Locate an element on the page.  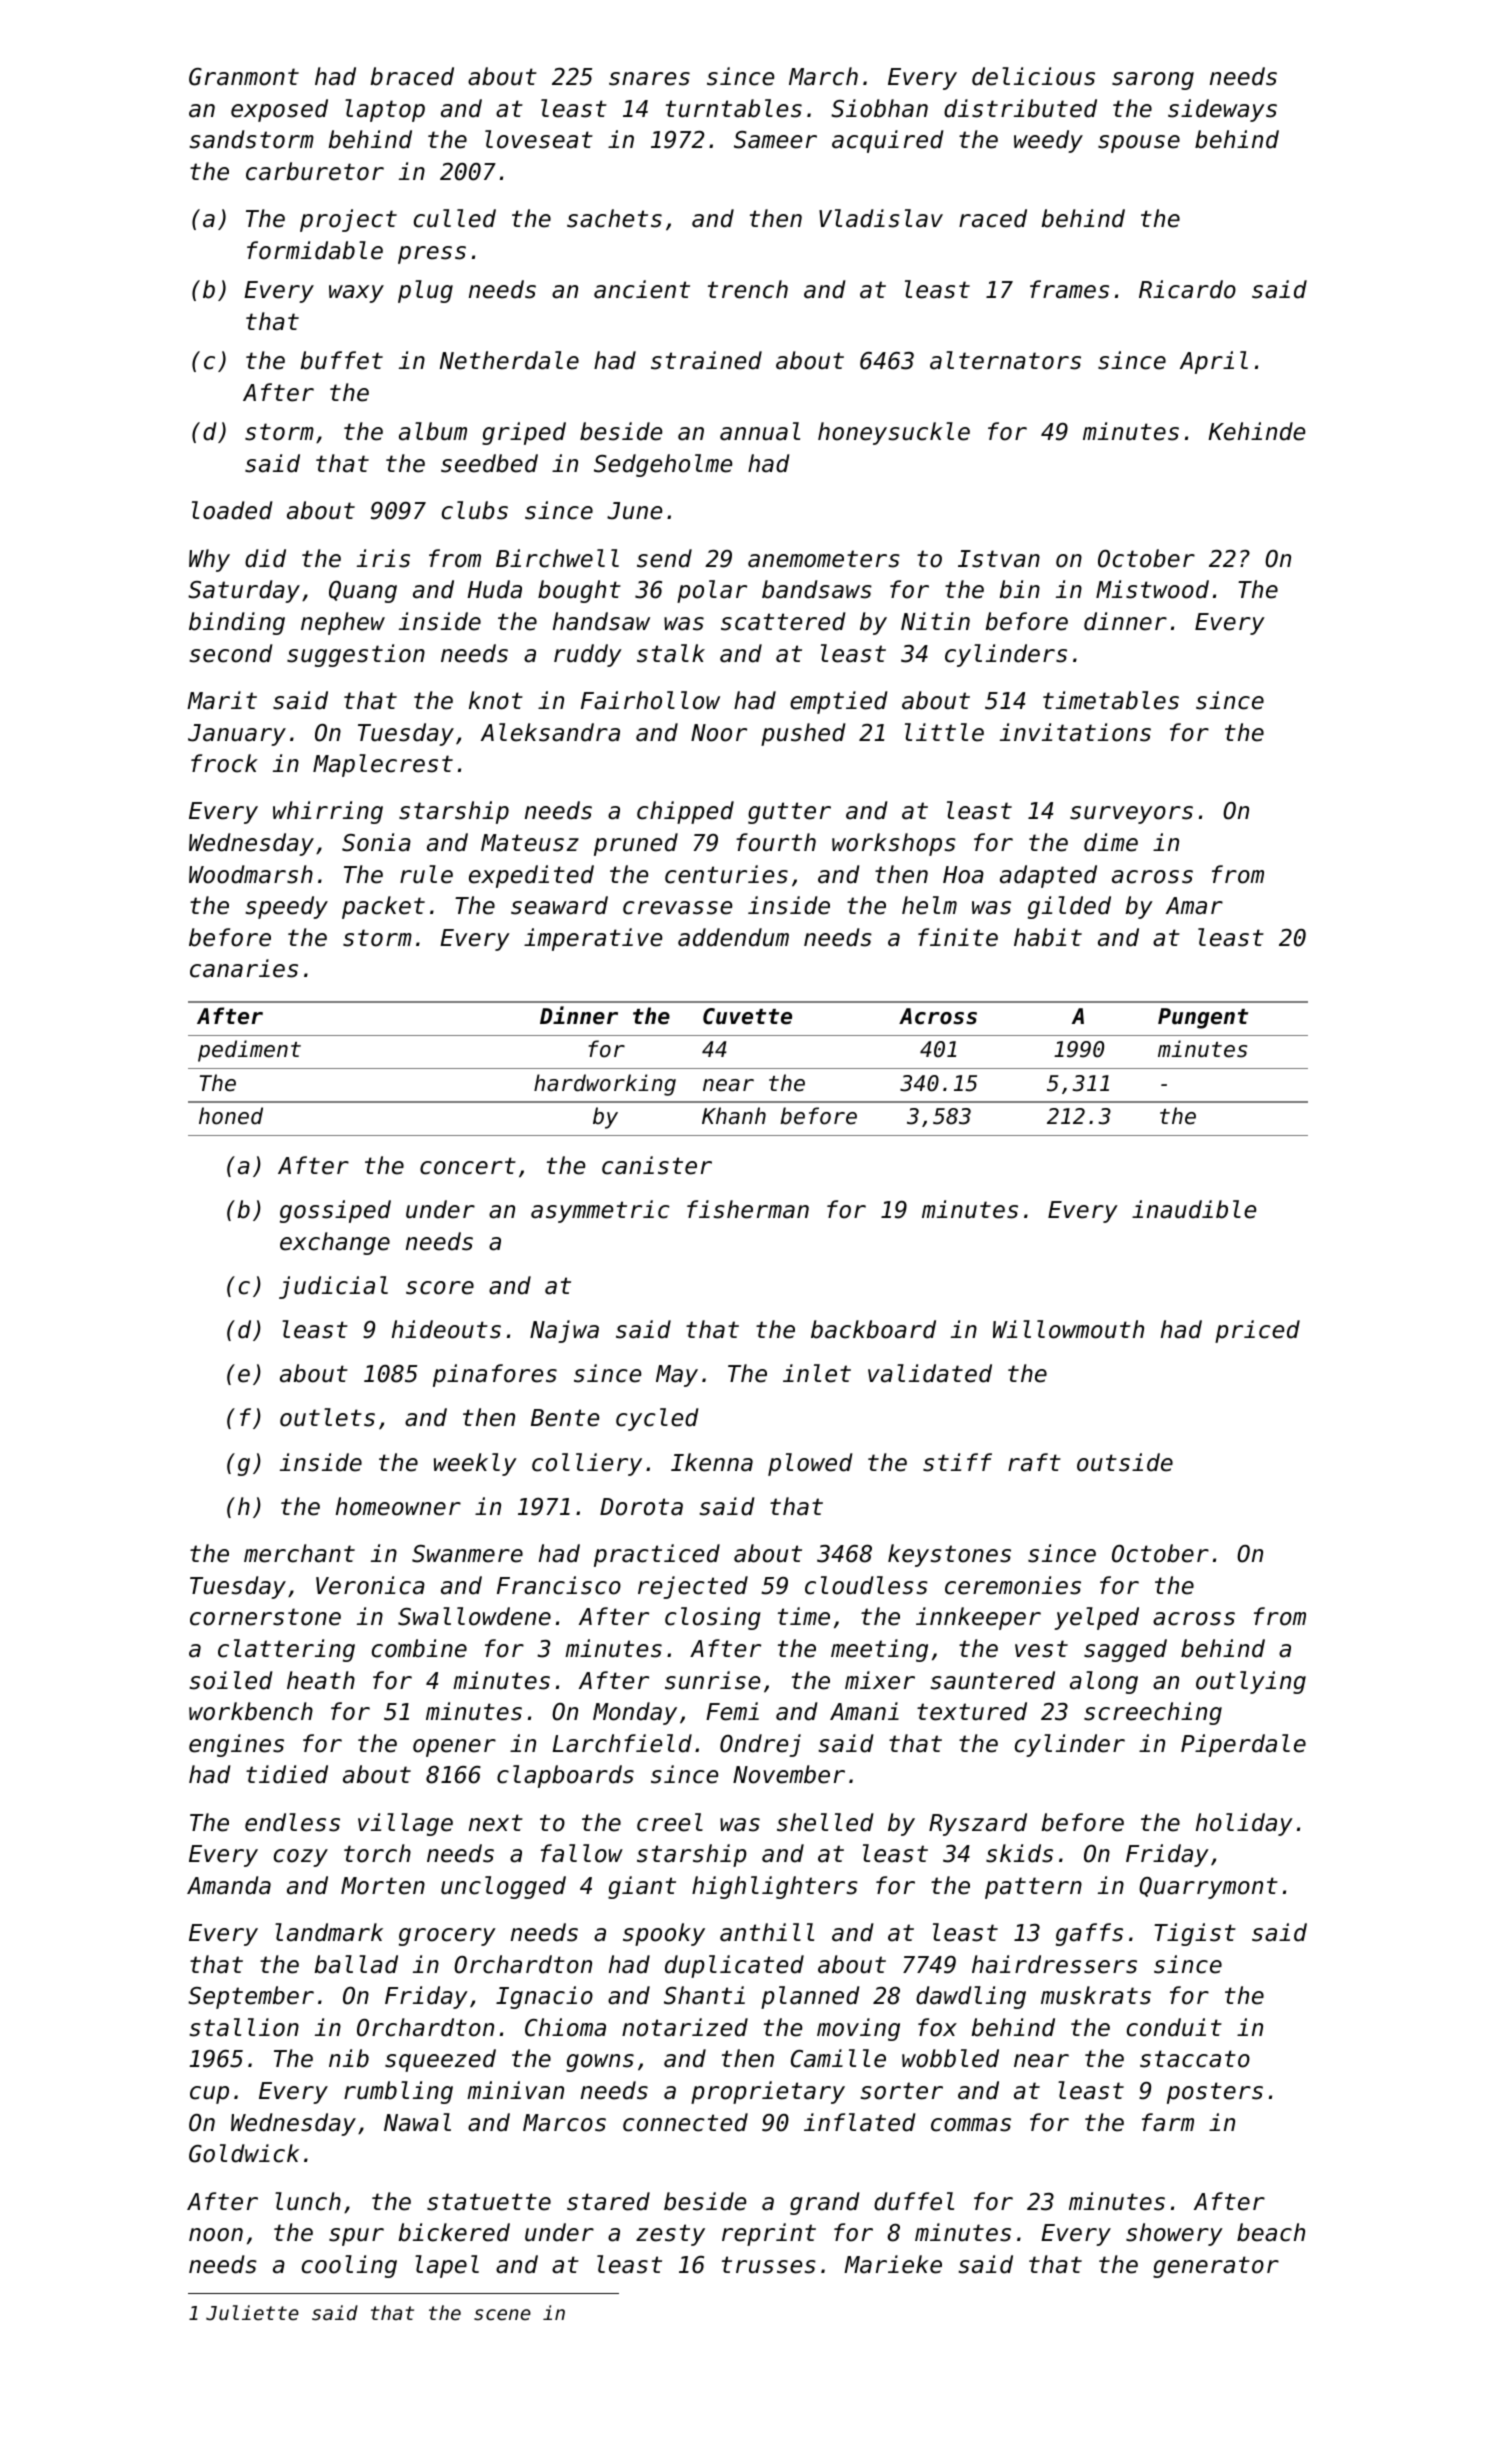
sarong is located at coordinates (1153, 81).
